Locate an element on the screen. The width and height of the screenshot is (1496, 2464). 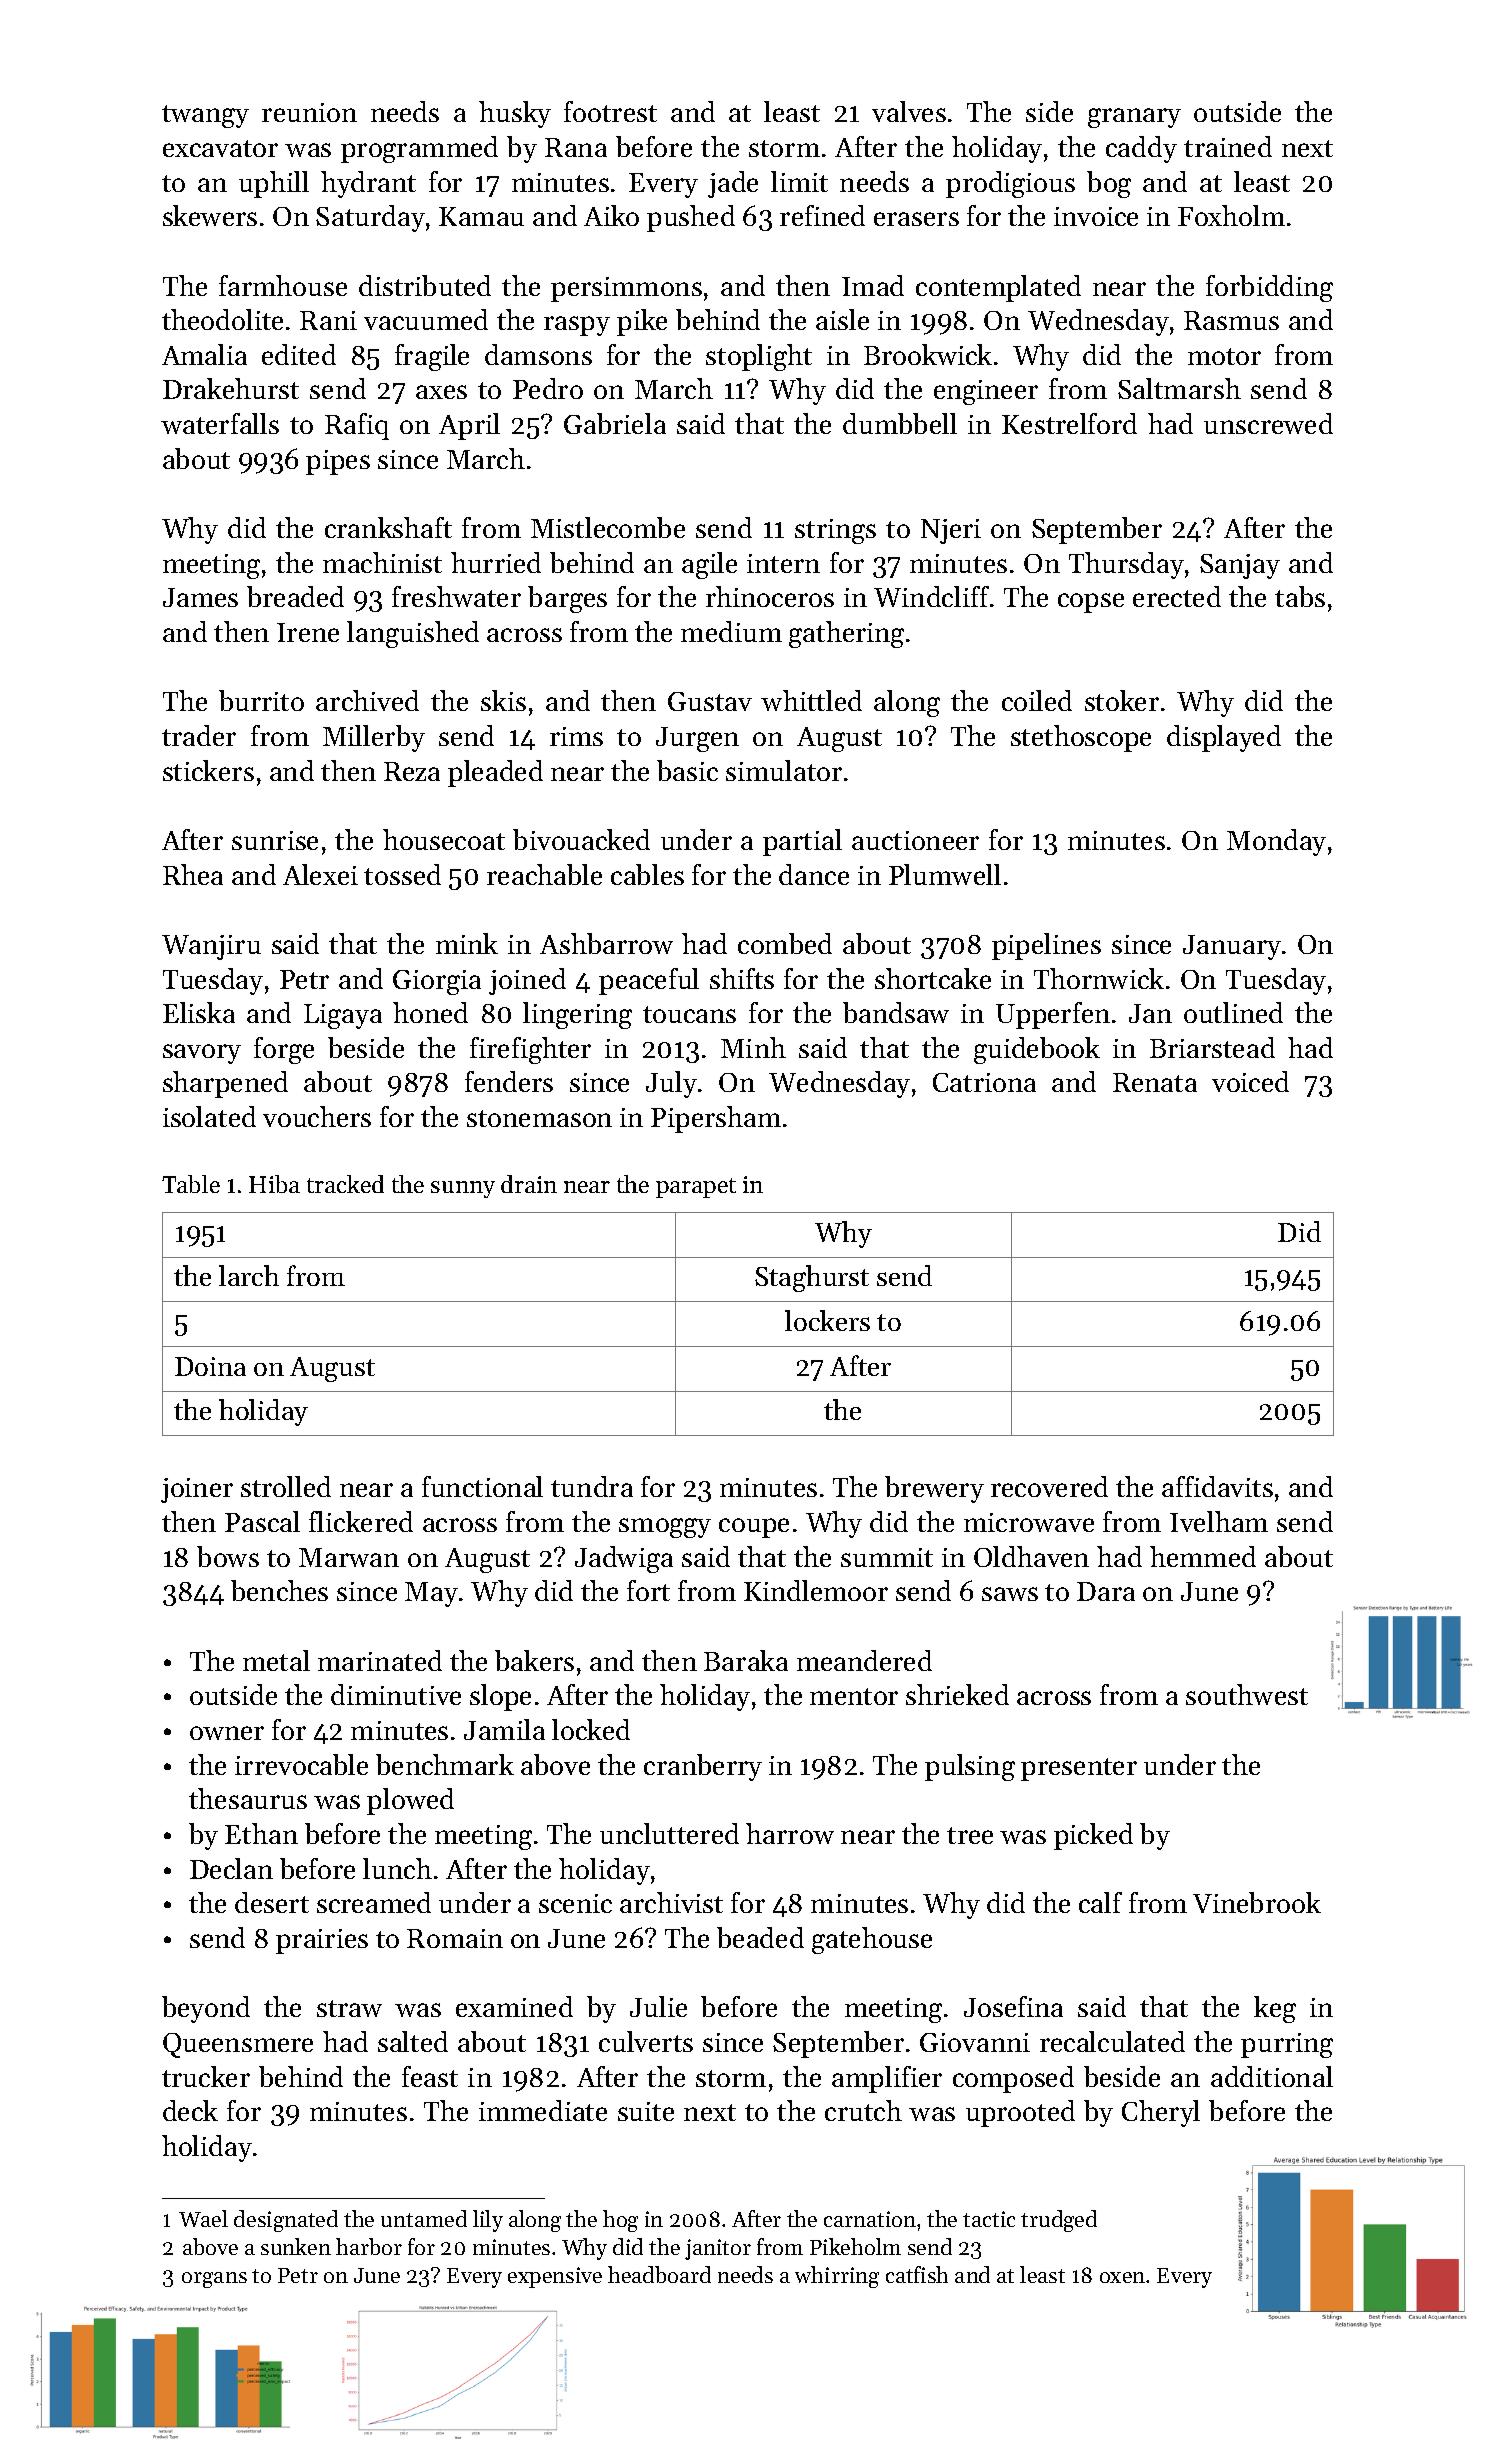
coupe is located at coordinates (754, 1528).
